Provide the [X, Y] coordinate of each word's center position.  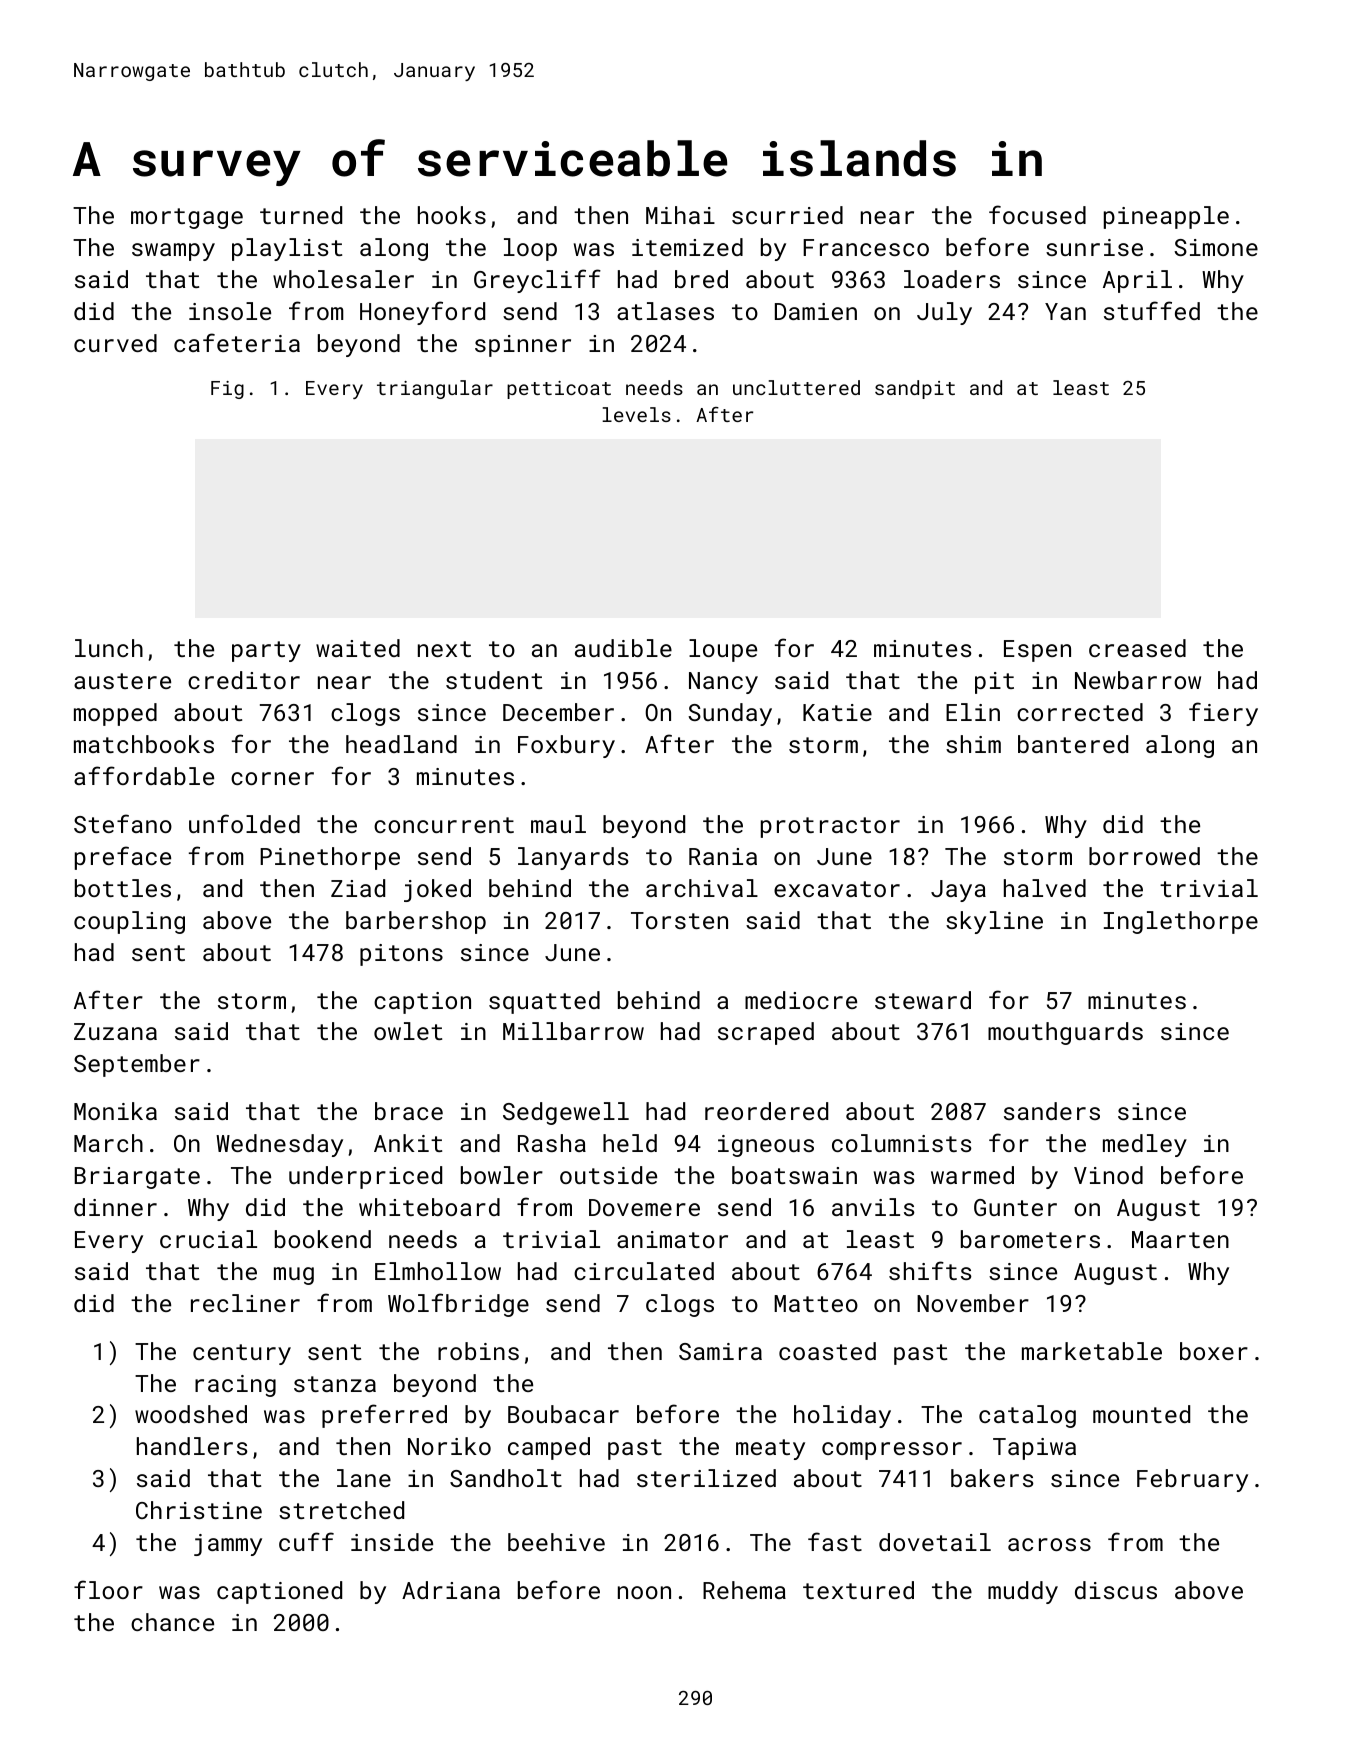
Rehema [744, 1590]
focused [1037, 214]
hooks [452, 215]
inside [392, 1542]
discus [1116, 1590]
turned [301, 215]
